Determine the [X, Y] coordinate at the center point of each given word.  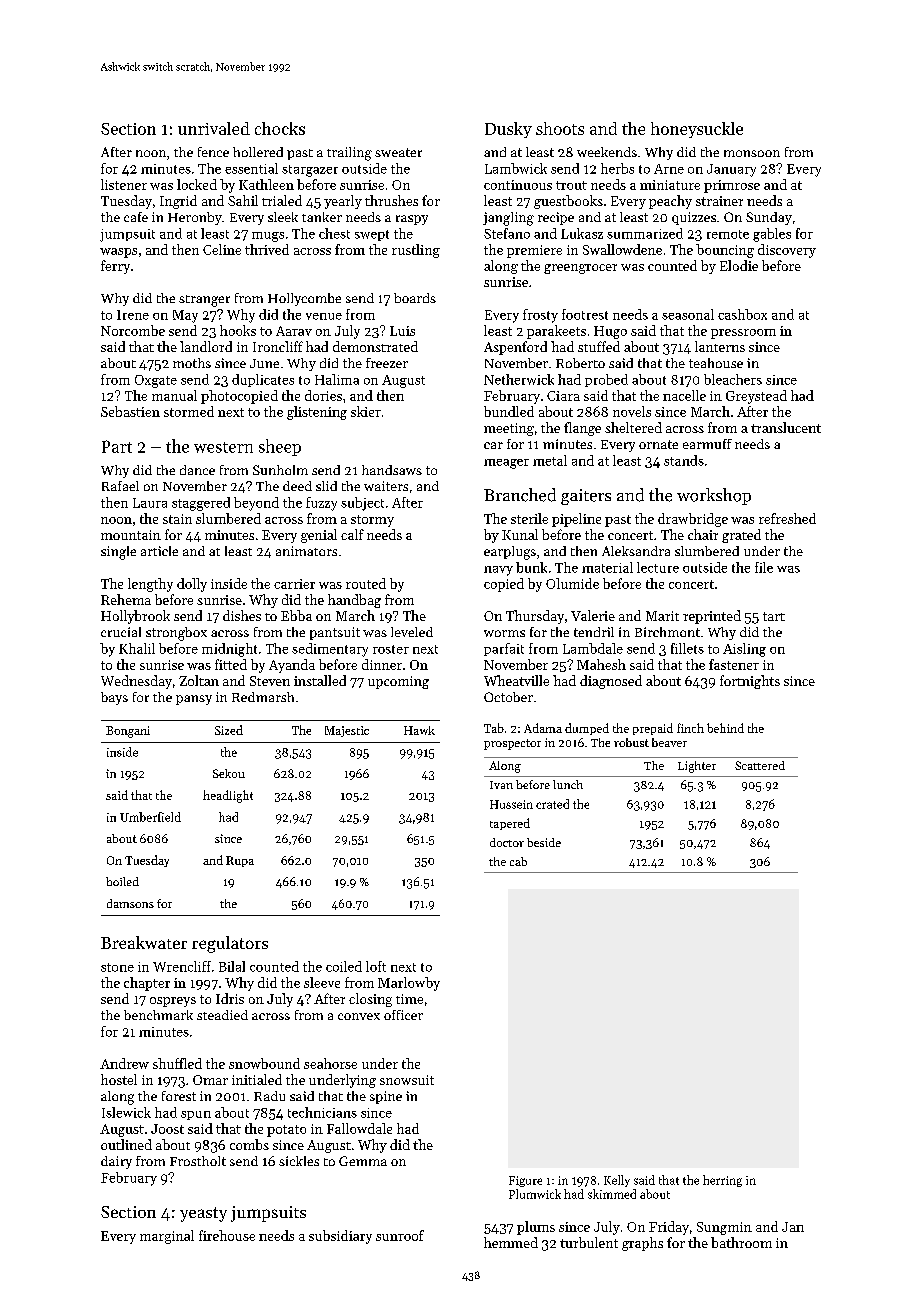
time [409, 999]
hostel [119, 1079]
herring [722, 1181]
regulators [230, 944]
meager [506, 464]
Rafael [120, 486]
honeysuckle [697, 130]
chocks [280, 128]
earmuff [707, 444]
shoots [560, 128]
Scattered [760, 765]
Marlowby [409, 984]
